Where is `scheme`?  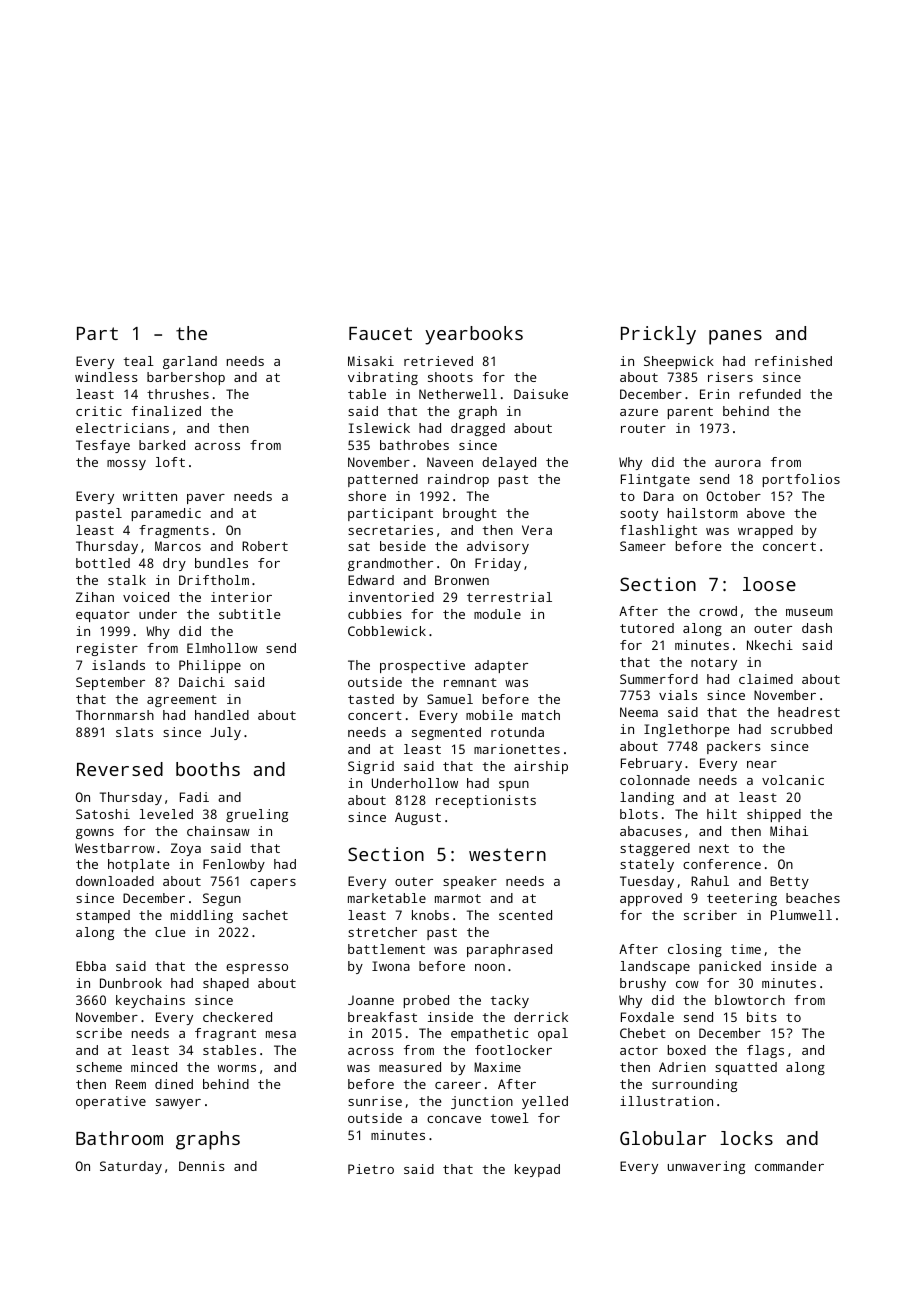 scheme is located at coordinates (99, 1067).
